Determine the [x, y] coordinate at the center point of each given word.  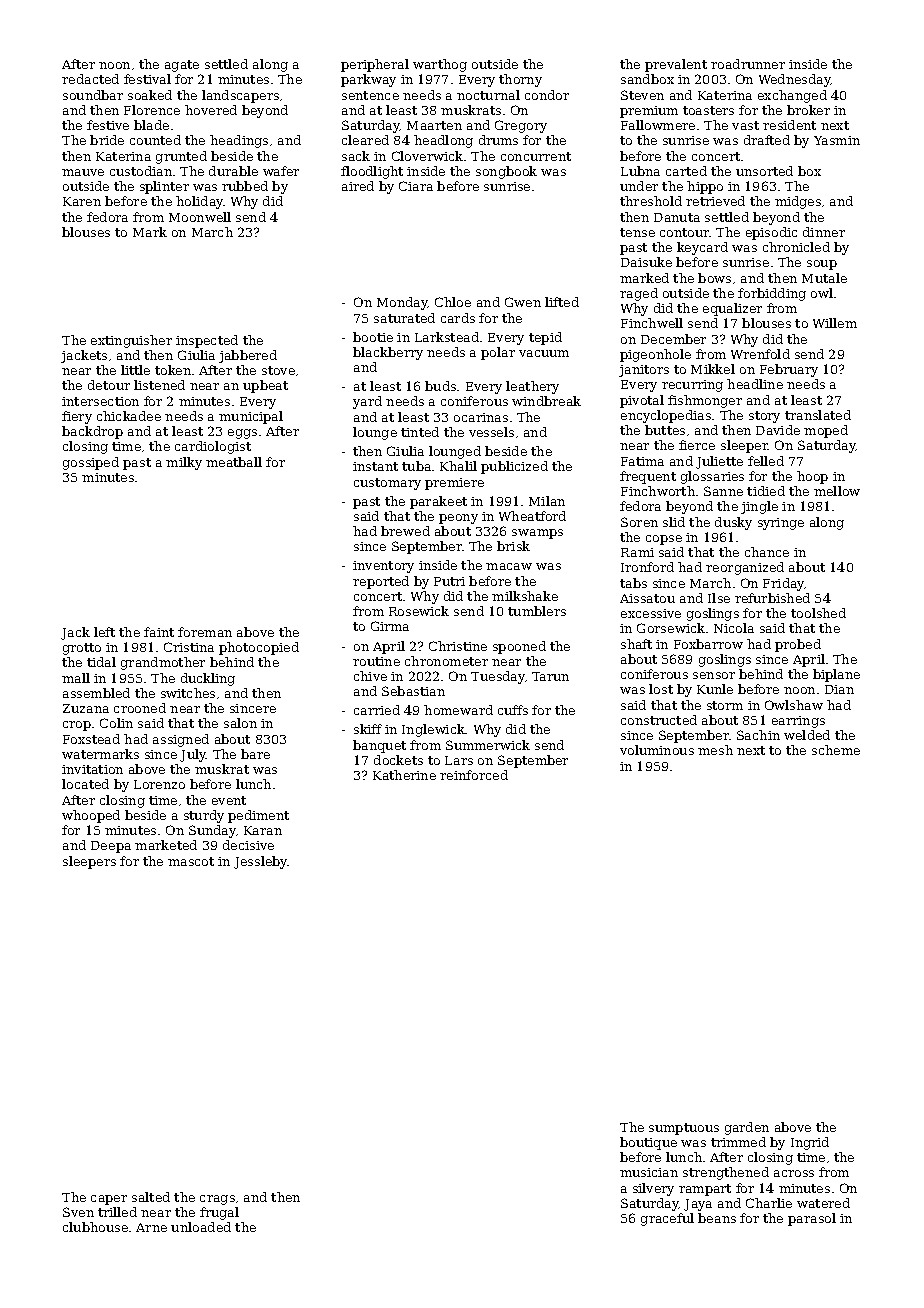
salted [151, 1197]
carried [377, 710]
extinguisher [131, 341]
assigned [181, 740]
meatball [234, 462]
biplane [836, 675]
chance [767, 552]
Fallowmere [658, 125]
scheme [836, 750]
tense [637, 232]
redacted [90, 79]
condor [547, 95]
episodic [771, 233]
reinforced [474, 775]
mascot [191, 861]
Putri [449, 581]
